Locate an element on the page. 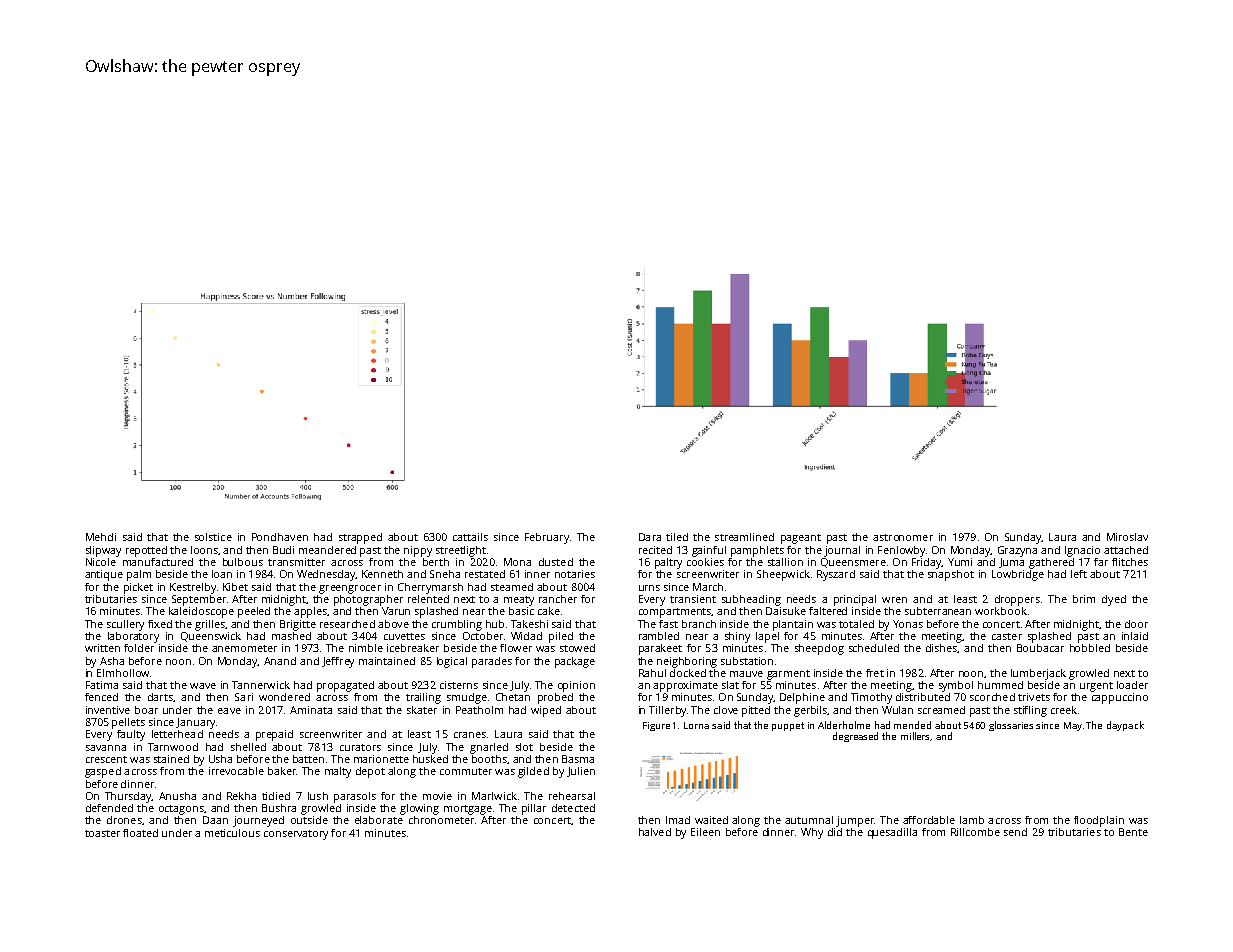  nimble is located at coordinates (366, 648).
